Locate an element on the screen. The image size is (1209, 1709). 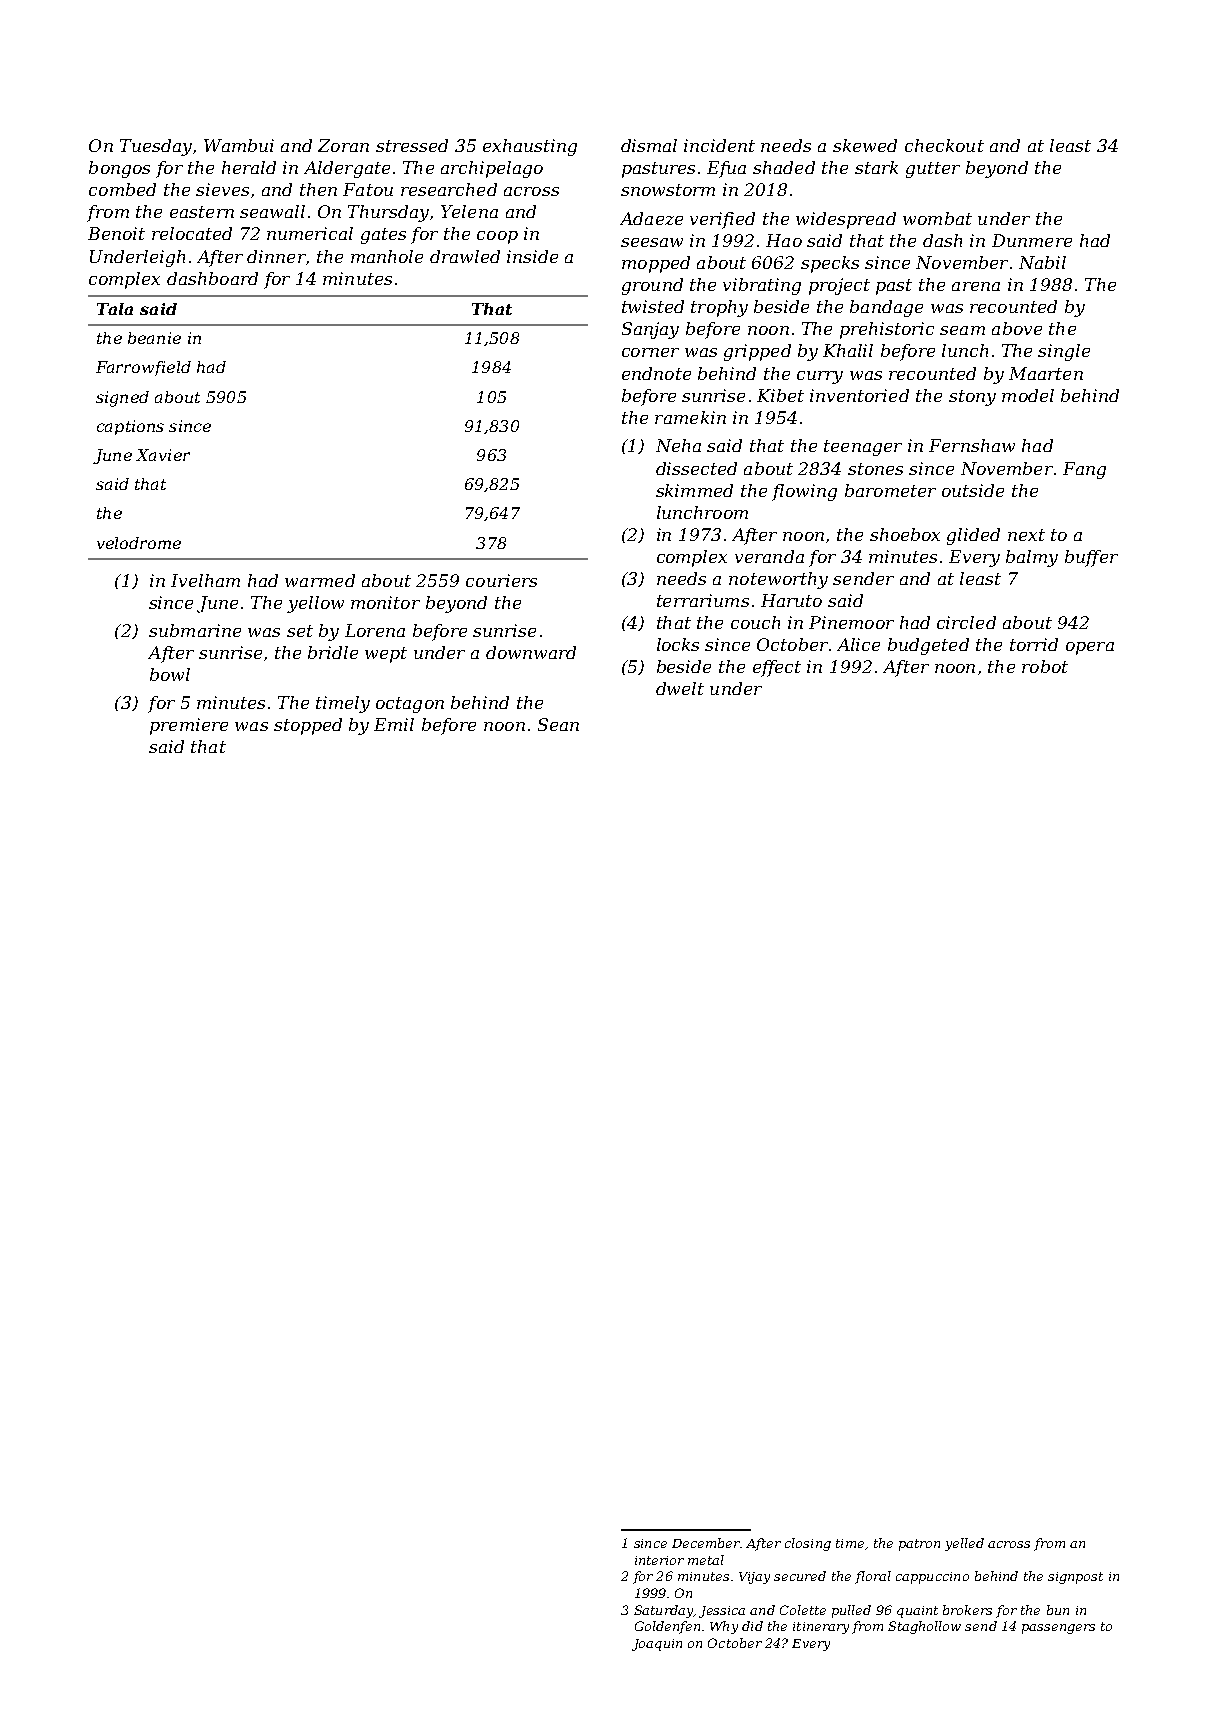
beanie is located at coordinates (154, 338).
